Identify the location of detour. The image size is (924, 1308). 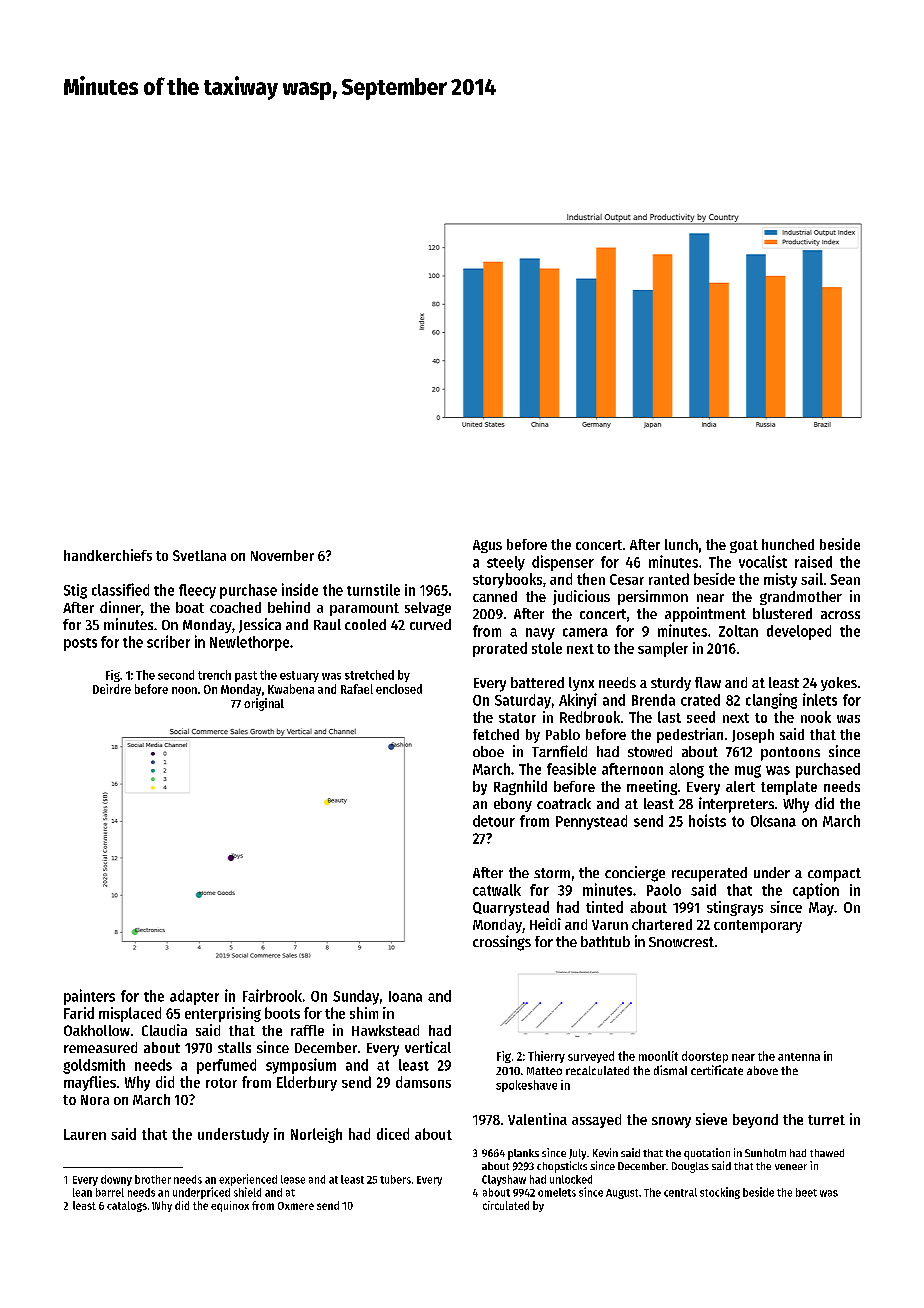
(494, 821).
